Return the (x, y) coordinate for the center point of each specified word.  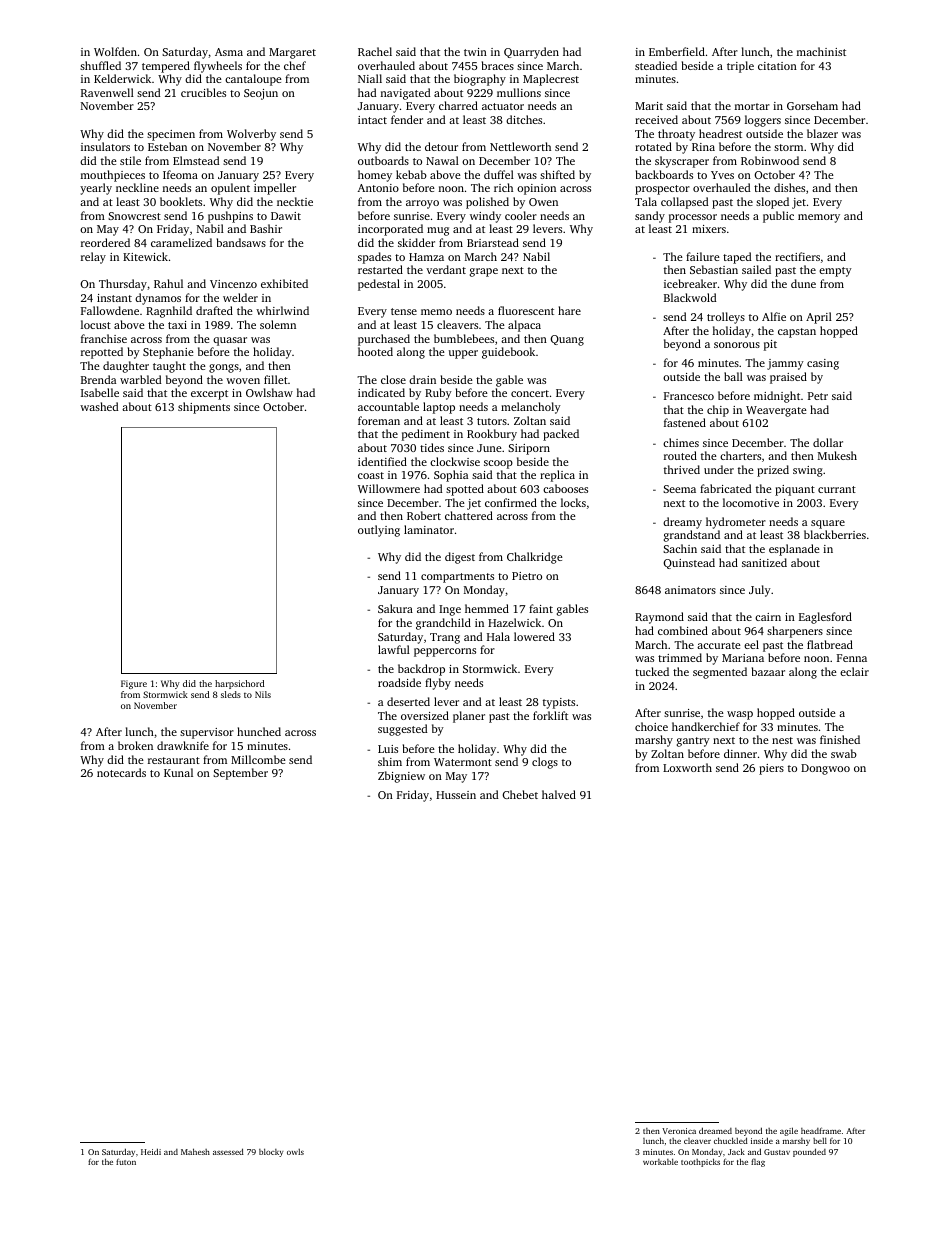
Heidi (151, 1151)
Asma (229, 52)
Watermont (463, 762)
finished (840, 739)
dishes (789, 187)
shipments (204, 408)
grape (484, 272)
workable (660, 1161)
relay (93, 258)
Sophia (451, 476)
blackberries (835, 534)
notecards (121, 772)
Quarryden (531, 53)
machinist (821, 51)
